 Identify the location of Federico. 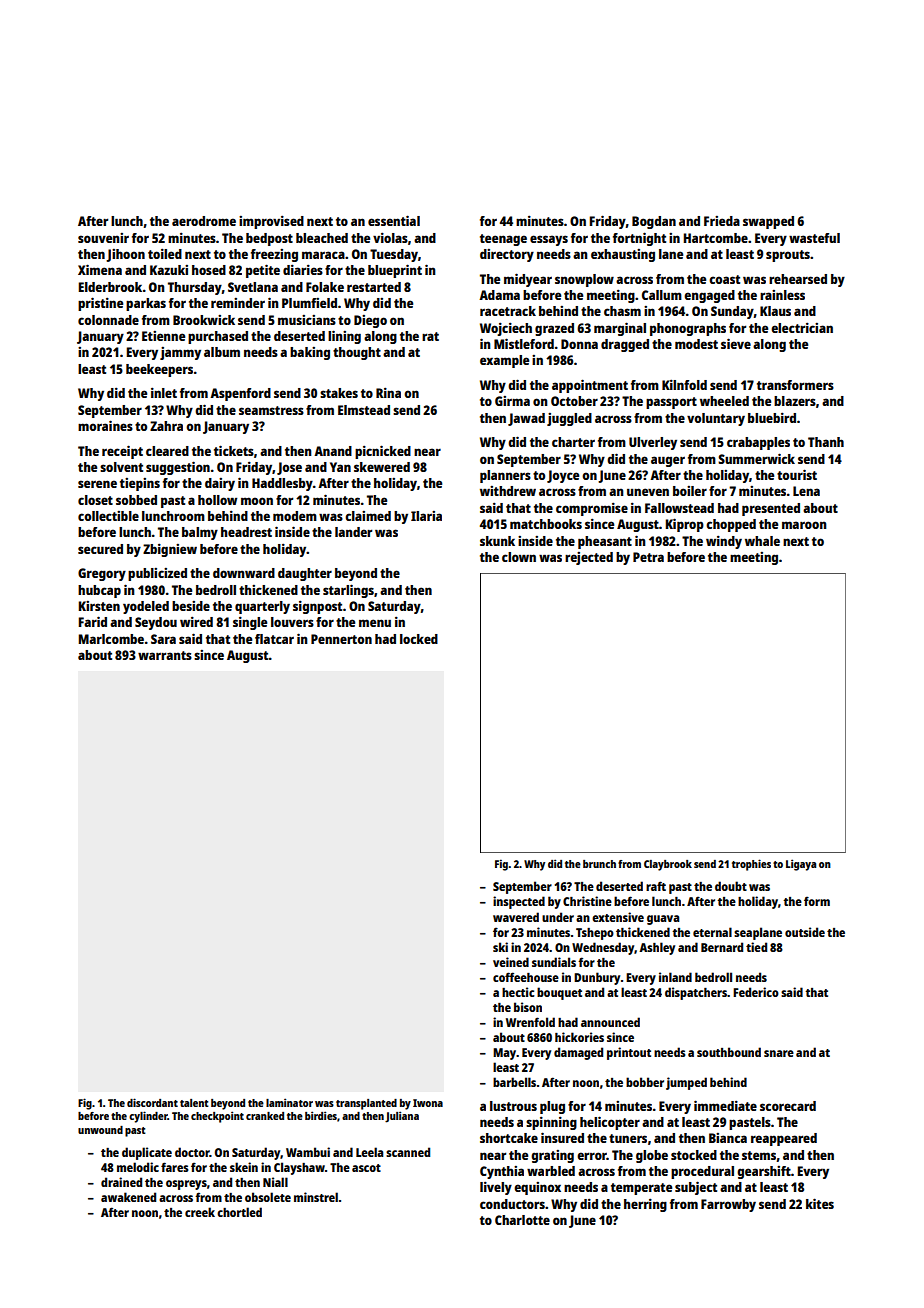
(756, 992).
